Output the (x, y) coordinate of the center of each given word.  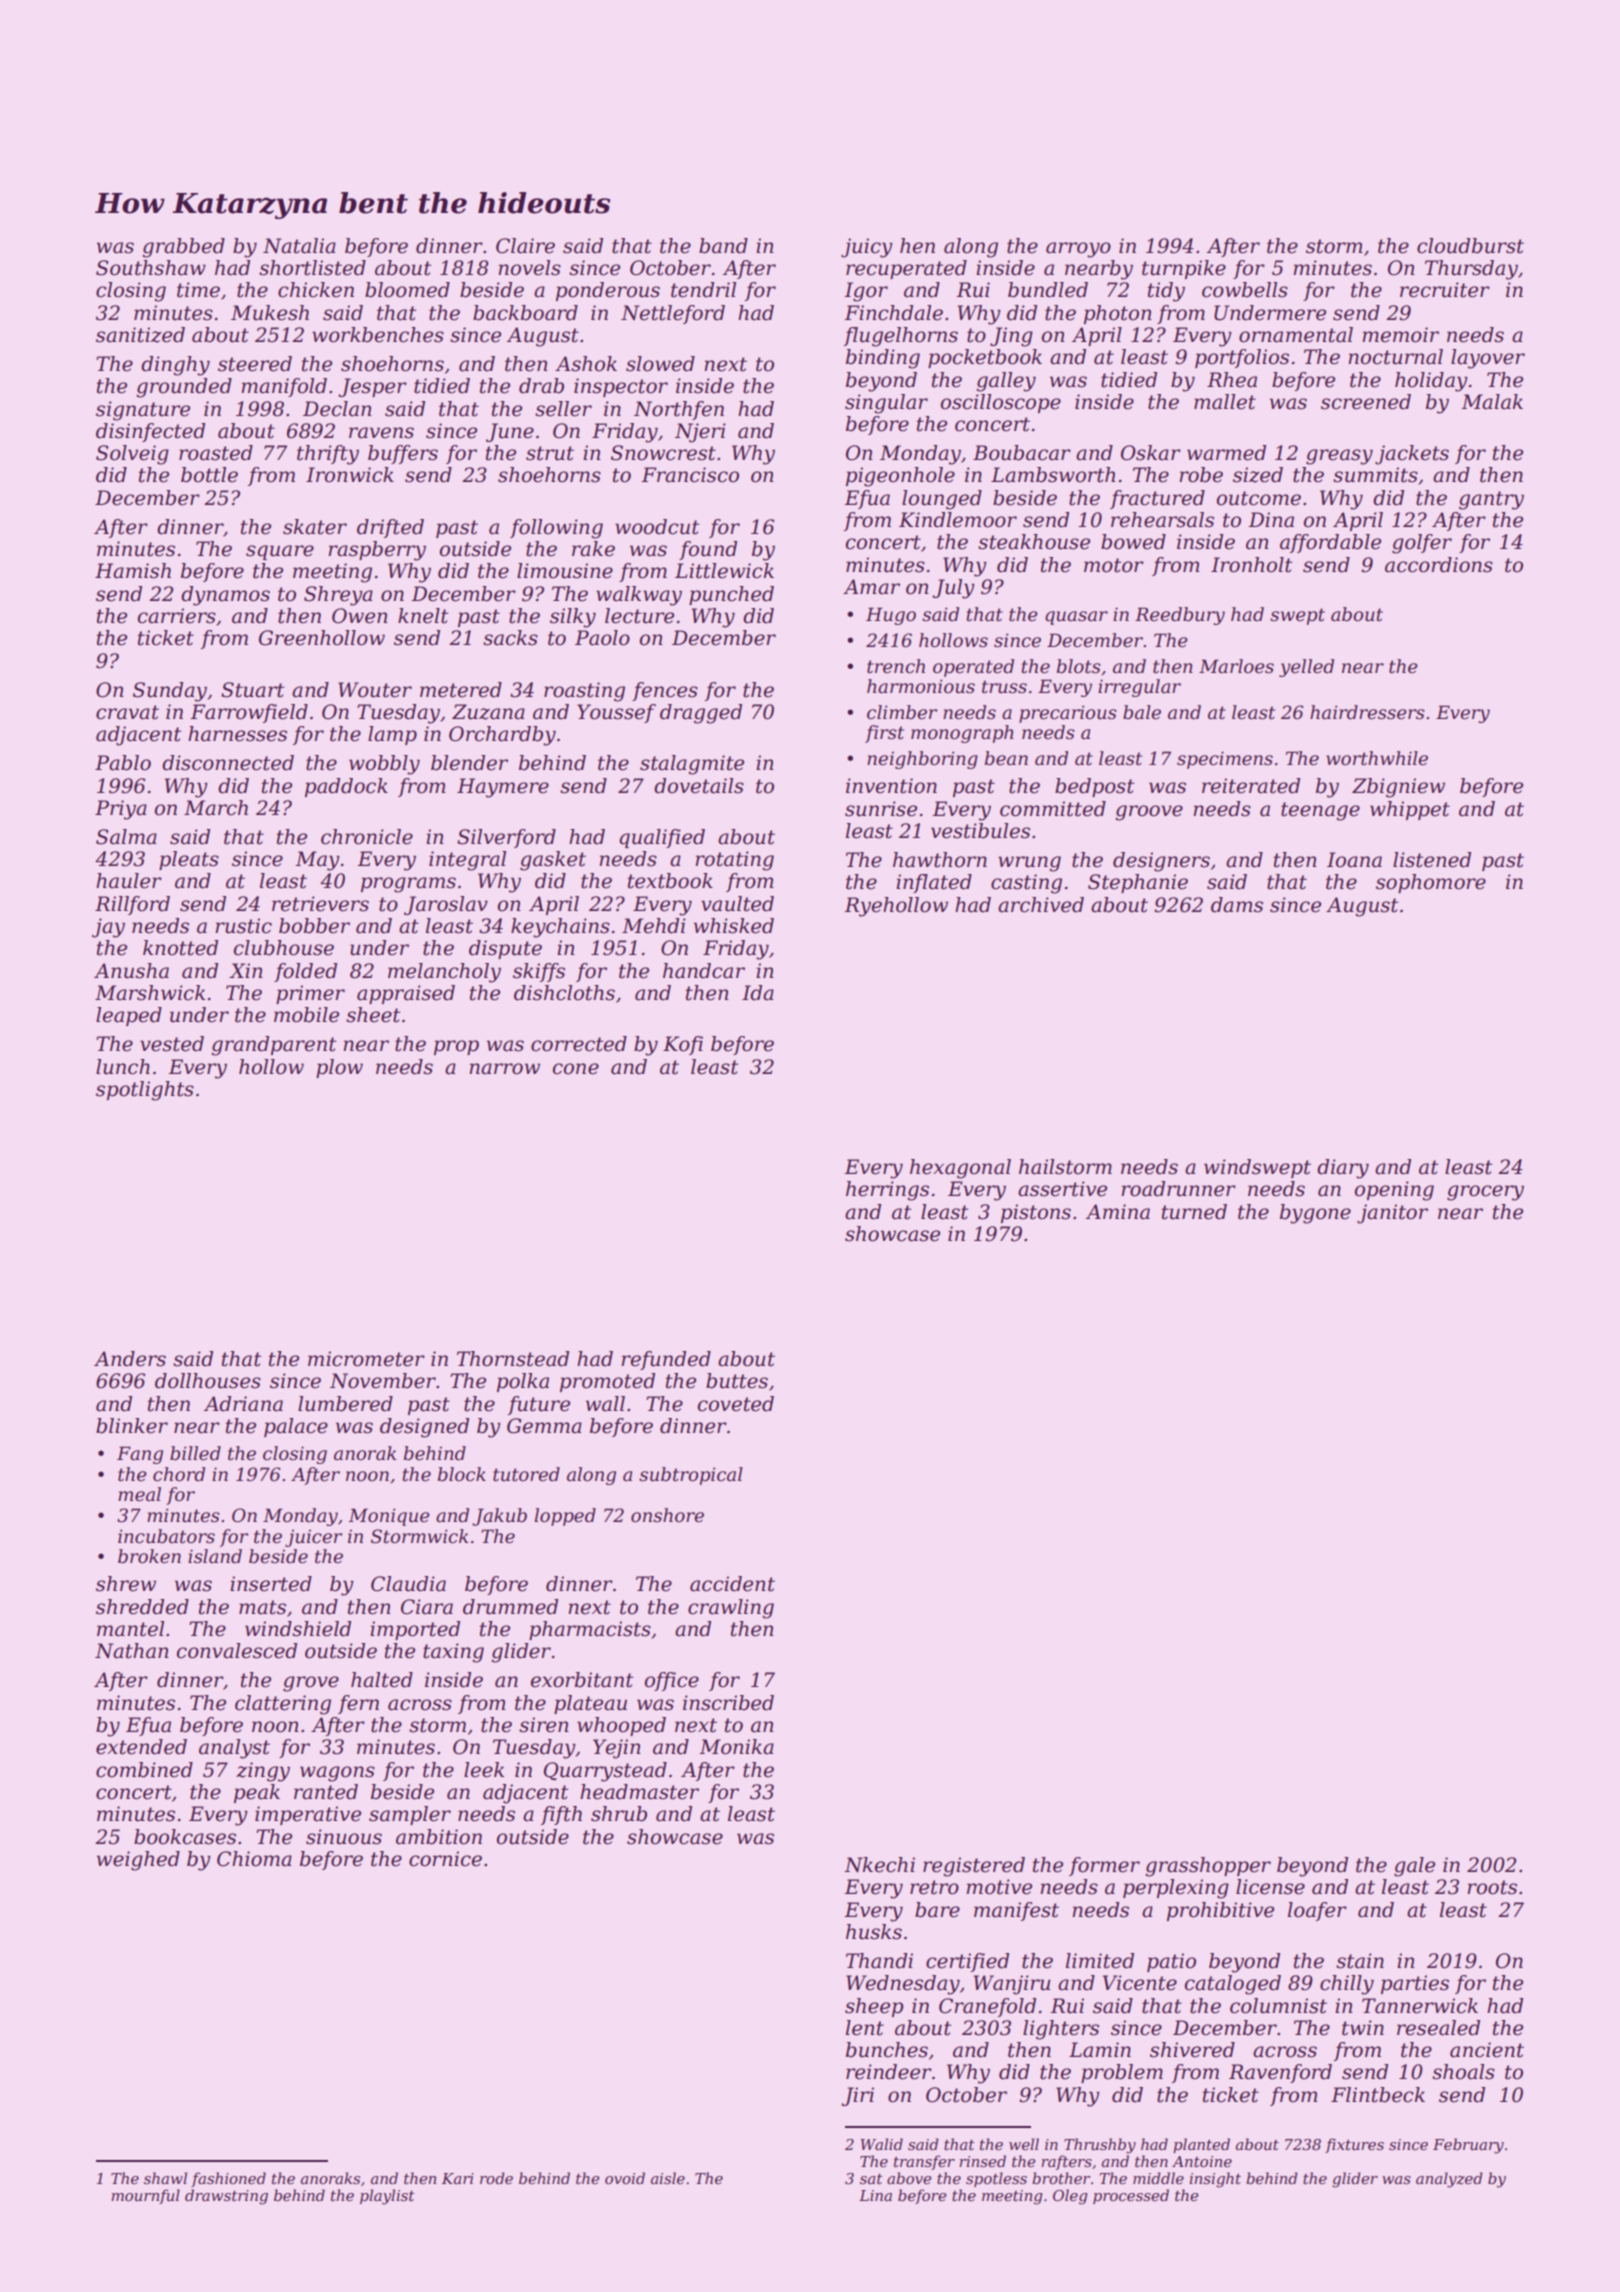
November (383, 1381)
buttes (737, 1381)
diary (1343, 1169)
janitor (1392, 1214)
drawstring (226, 2197)
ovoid (625, 2178)
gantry (1491, 500)
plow (339, 1068)
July (954, 589)
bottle (209, 475)
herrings (887, 1191)
